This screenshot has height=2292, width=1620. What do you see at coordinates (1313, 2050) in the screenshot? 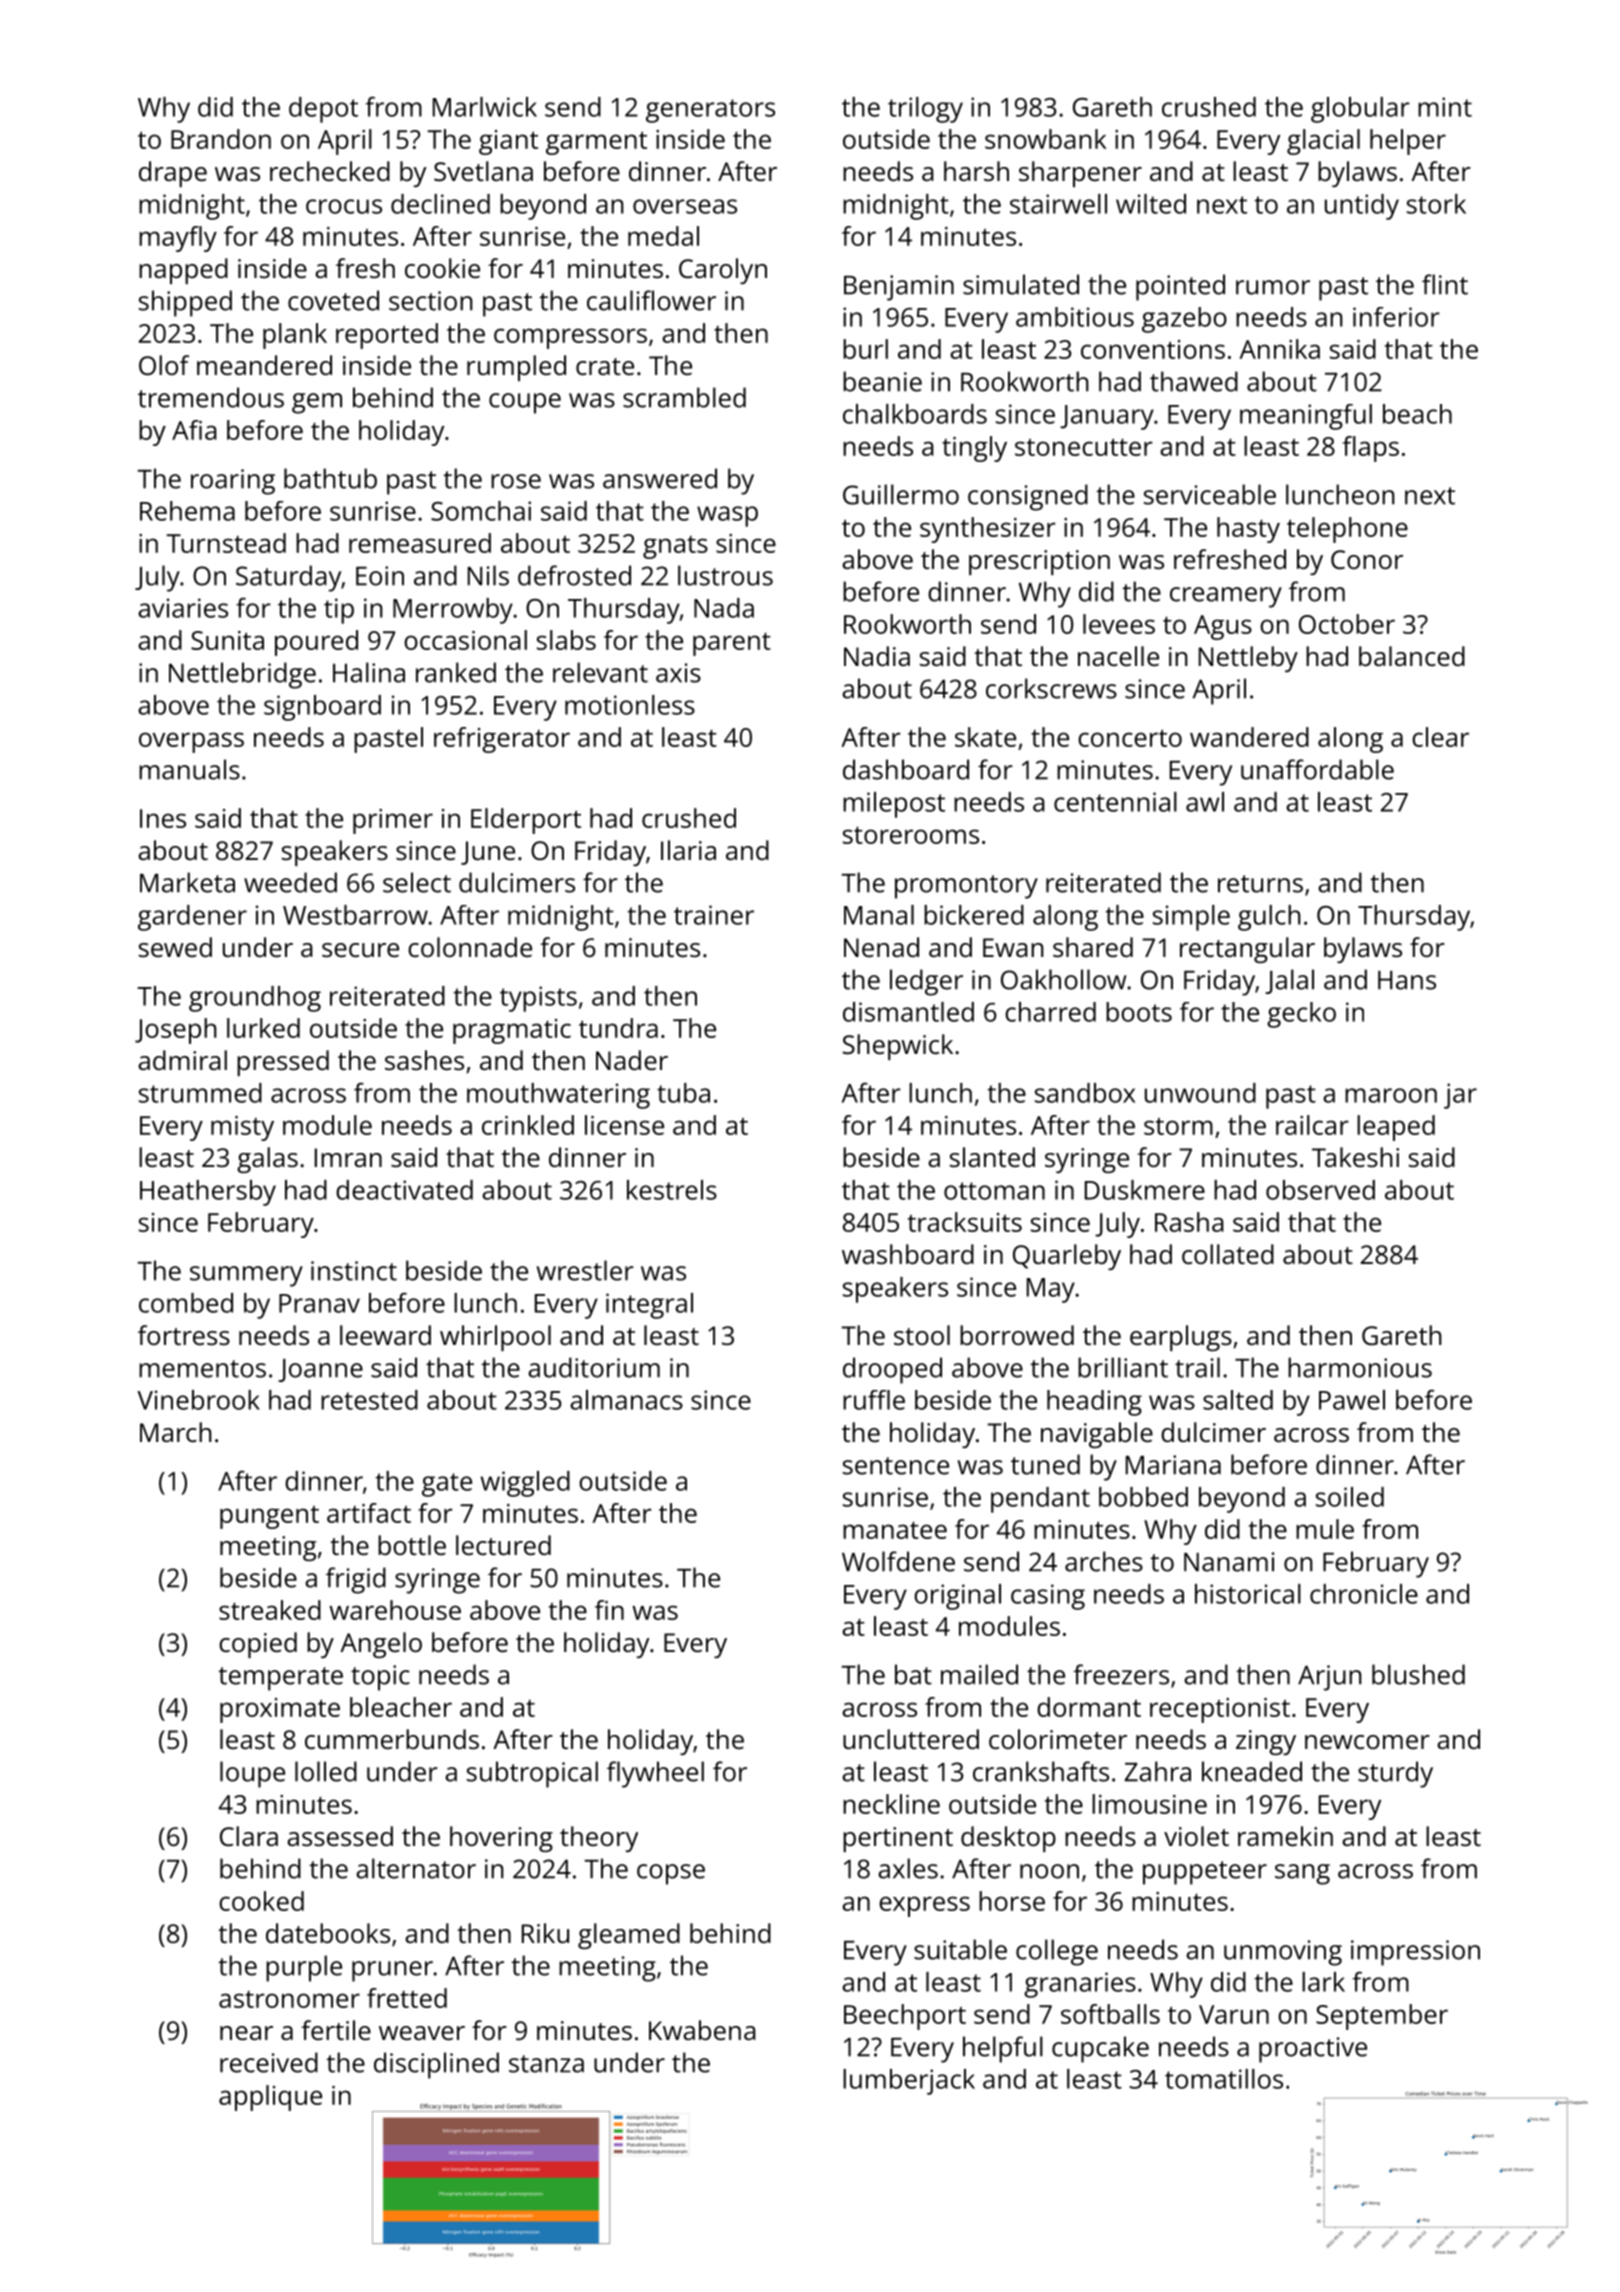
I see `proactive` at bounding box center [1313, 2050].
